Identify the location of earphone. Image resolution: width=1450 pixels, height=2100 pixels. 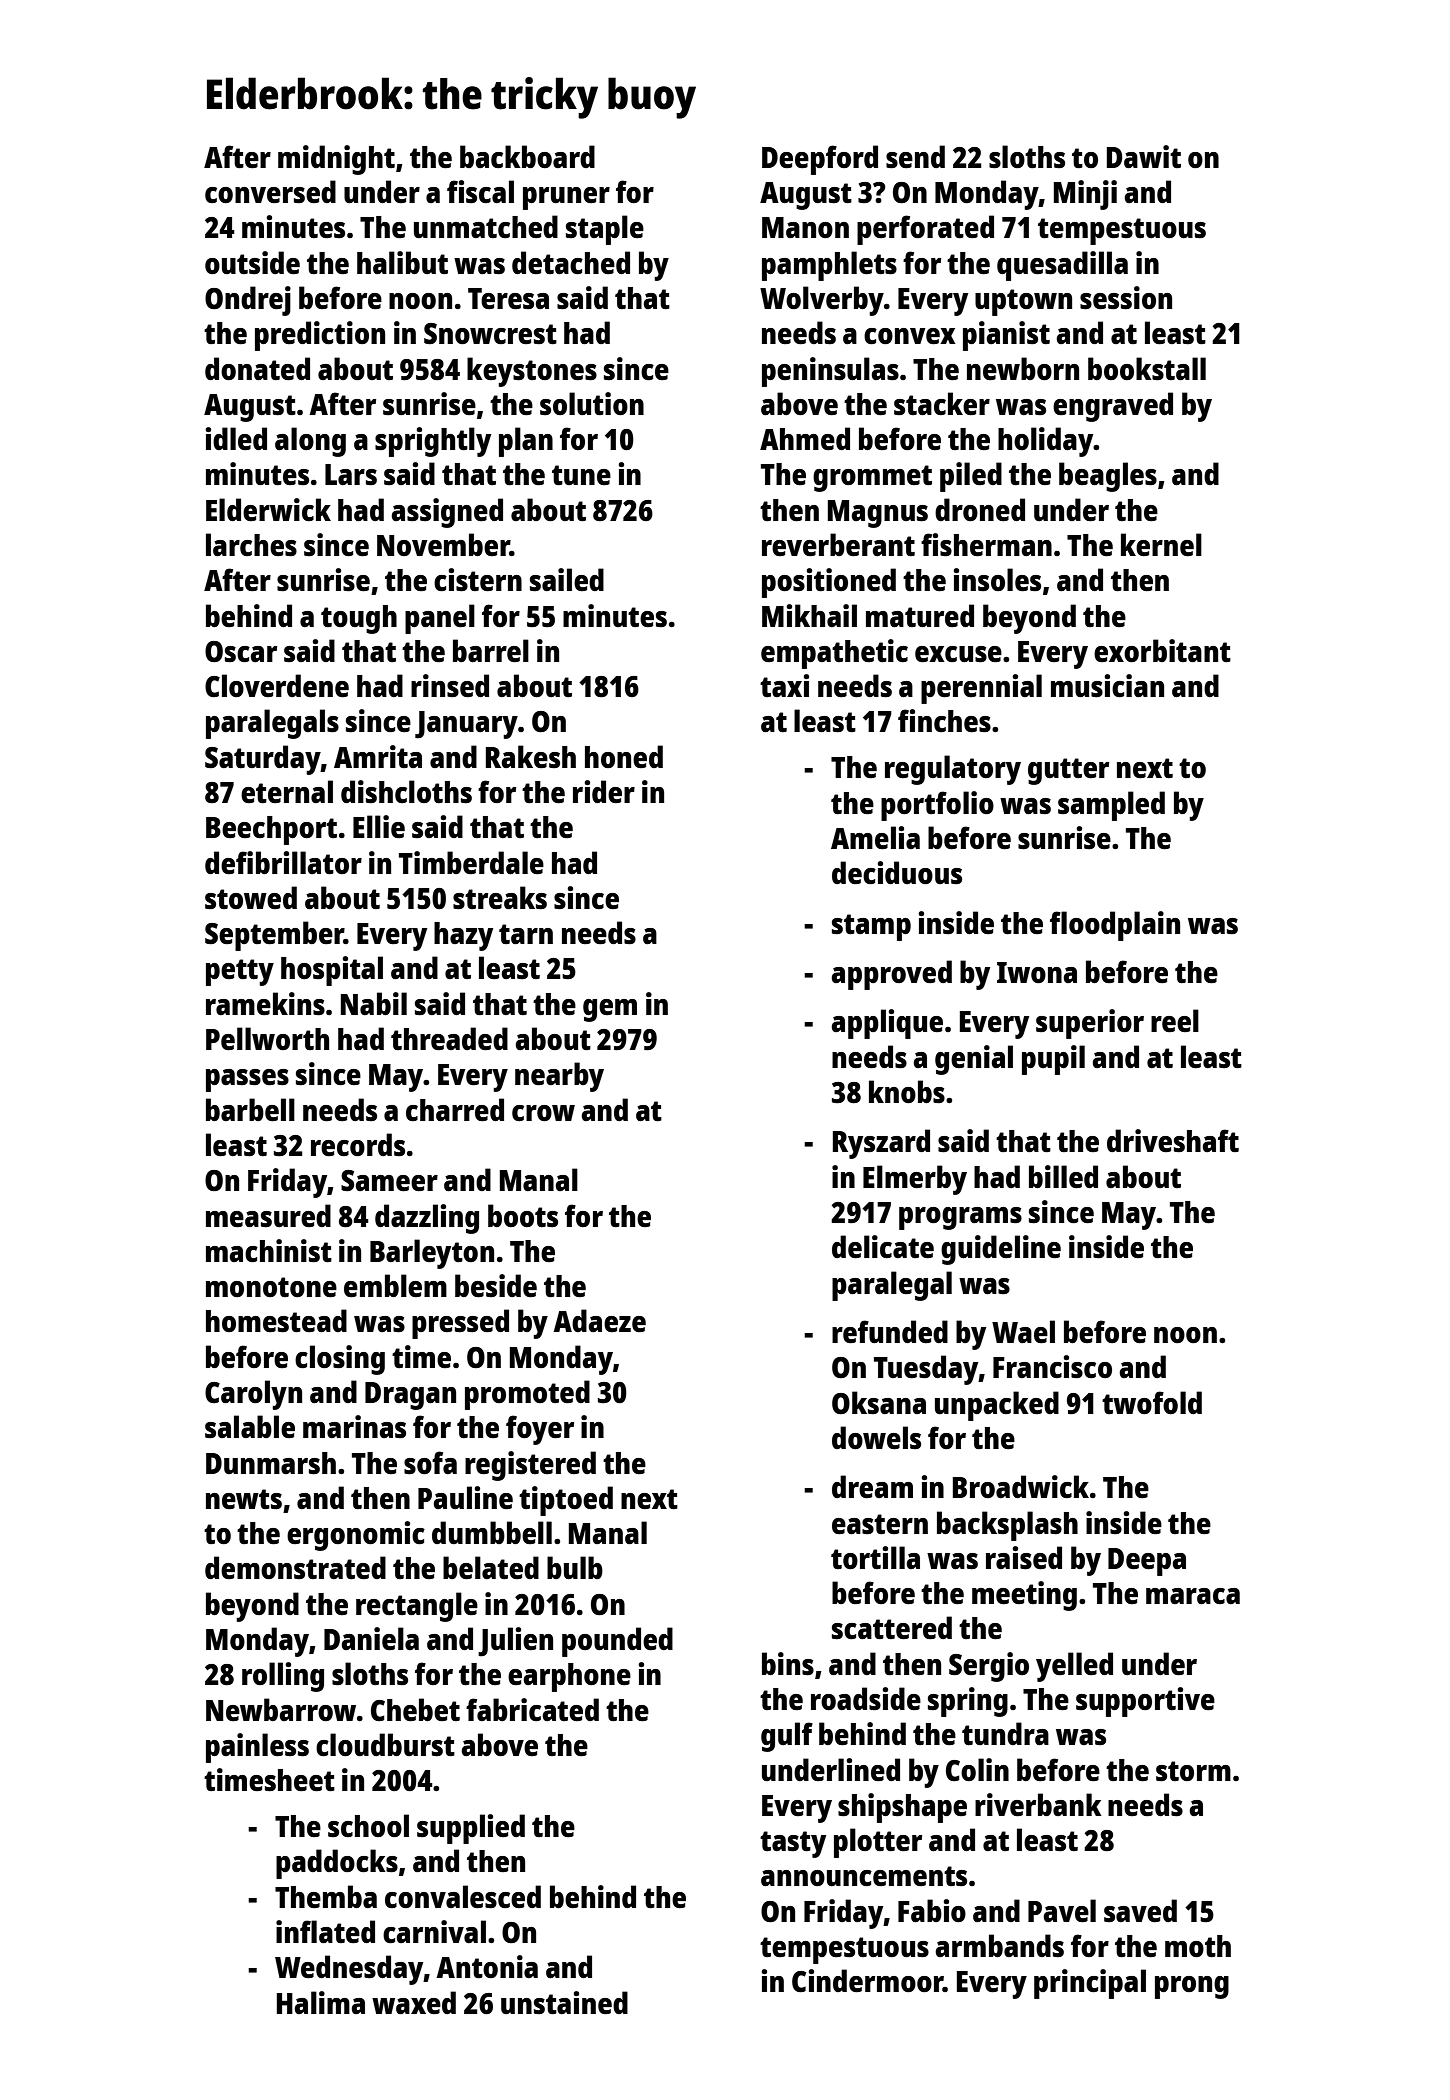
(569, 1677).
